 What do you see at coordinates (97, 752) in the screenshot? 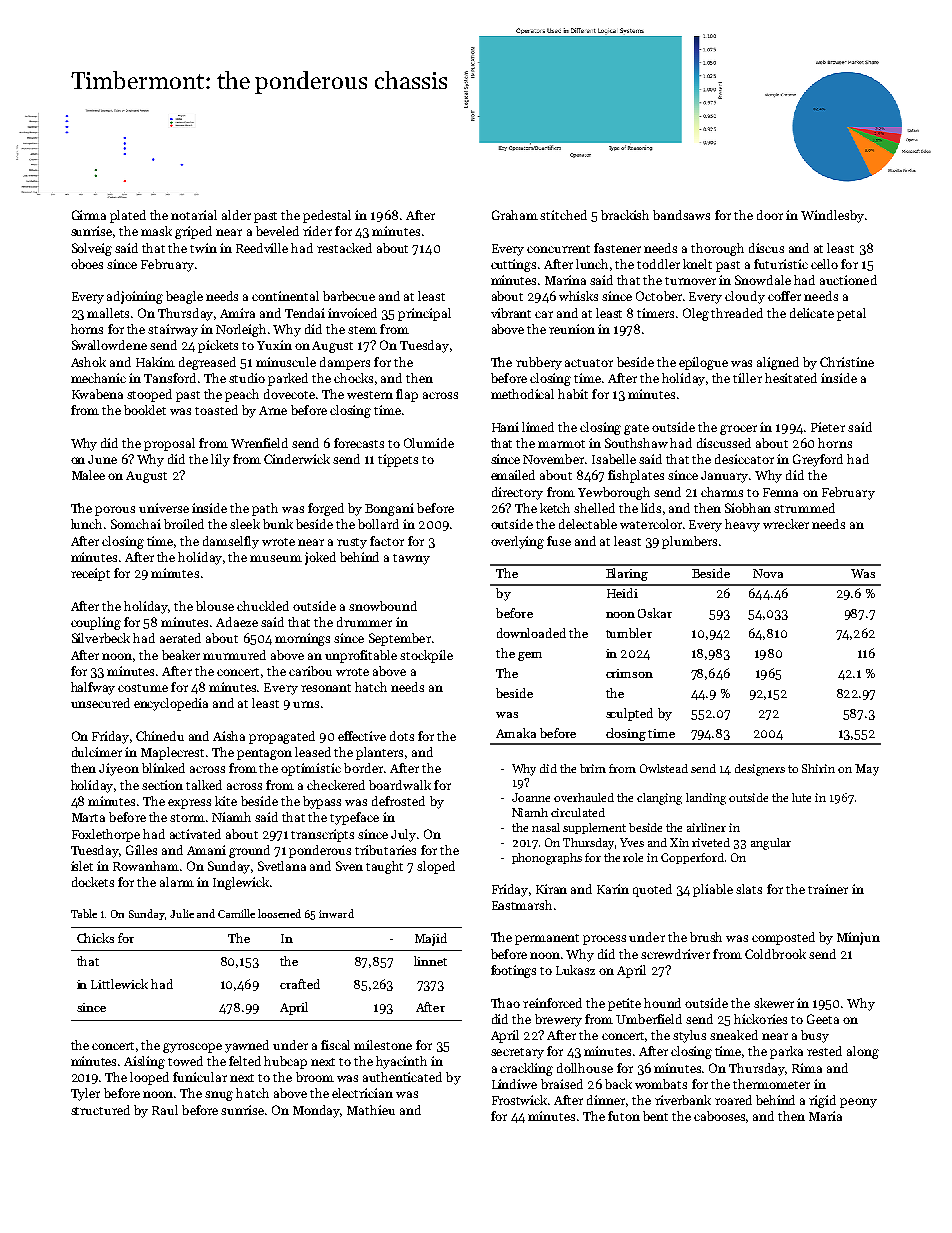
I see `dulcimer` at bounding box center [97, 752].
